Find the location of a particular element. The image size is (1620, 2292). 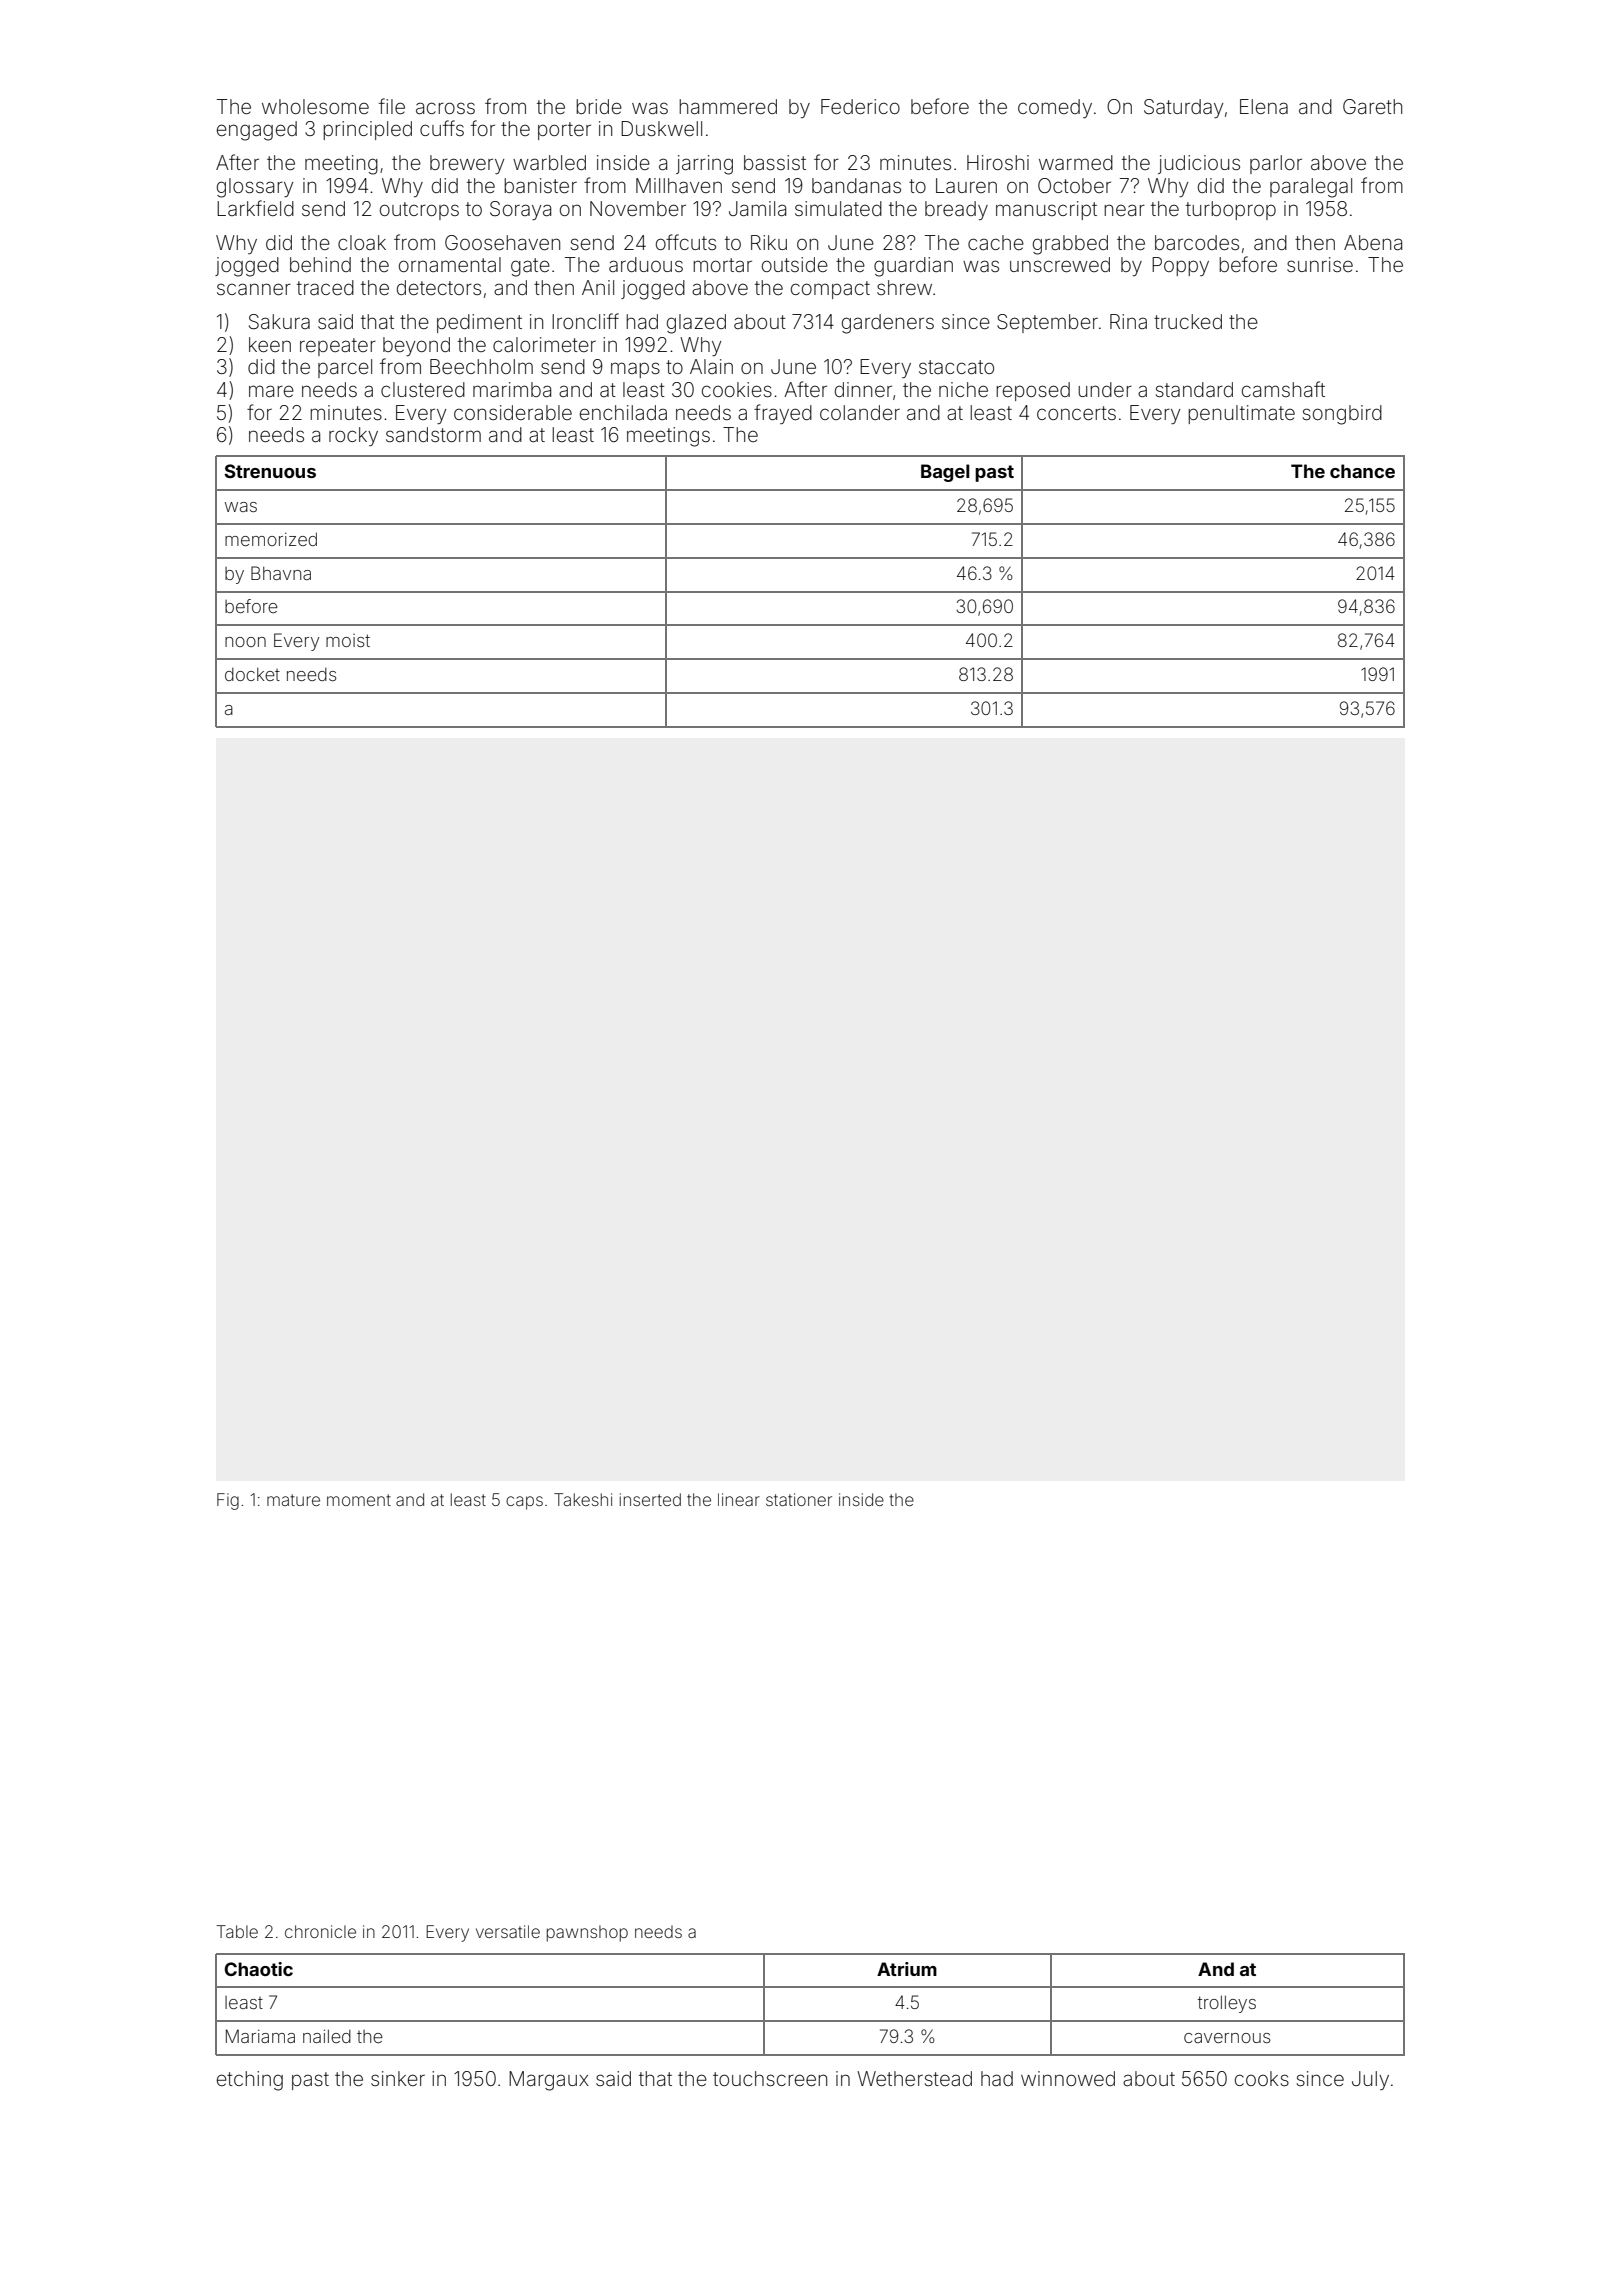

mare is located at coordinates (271, 391).
